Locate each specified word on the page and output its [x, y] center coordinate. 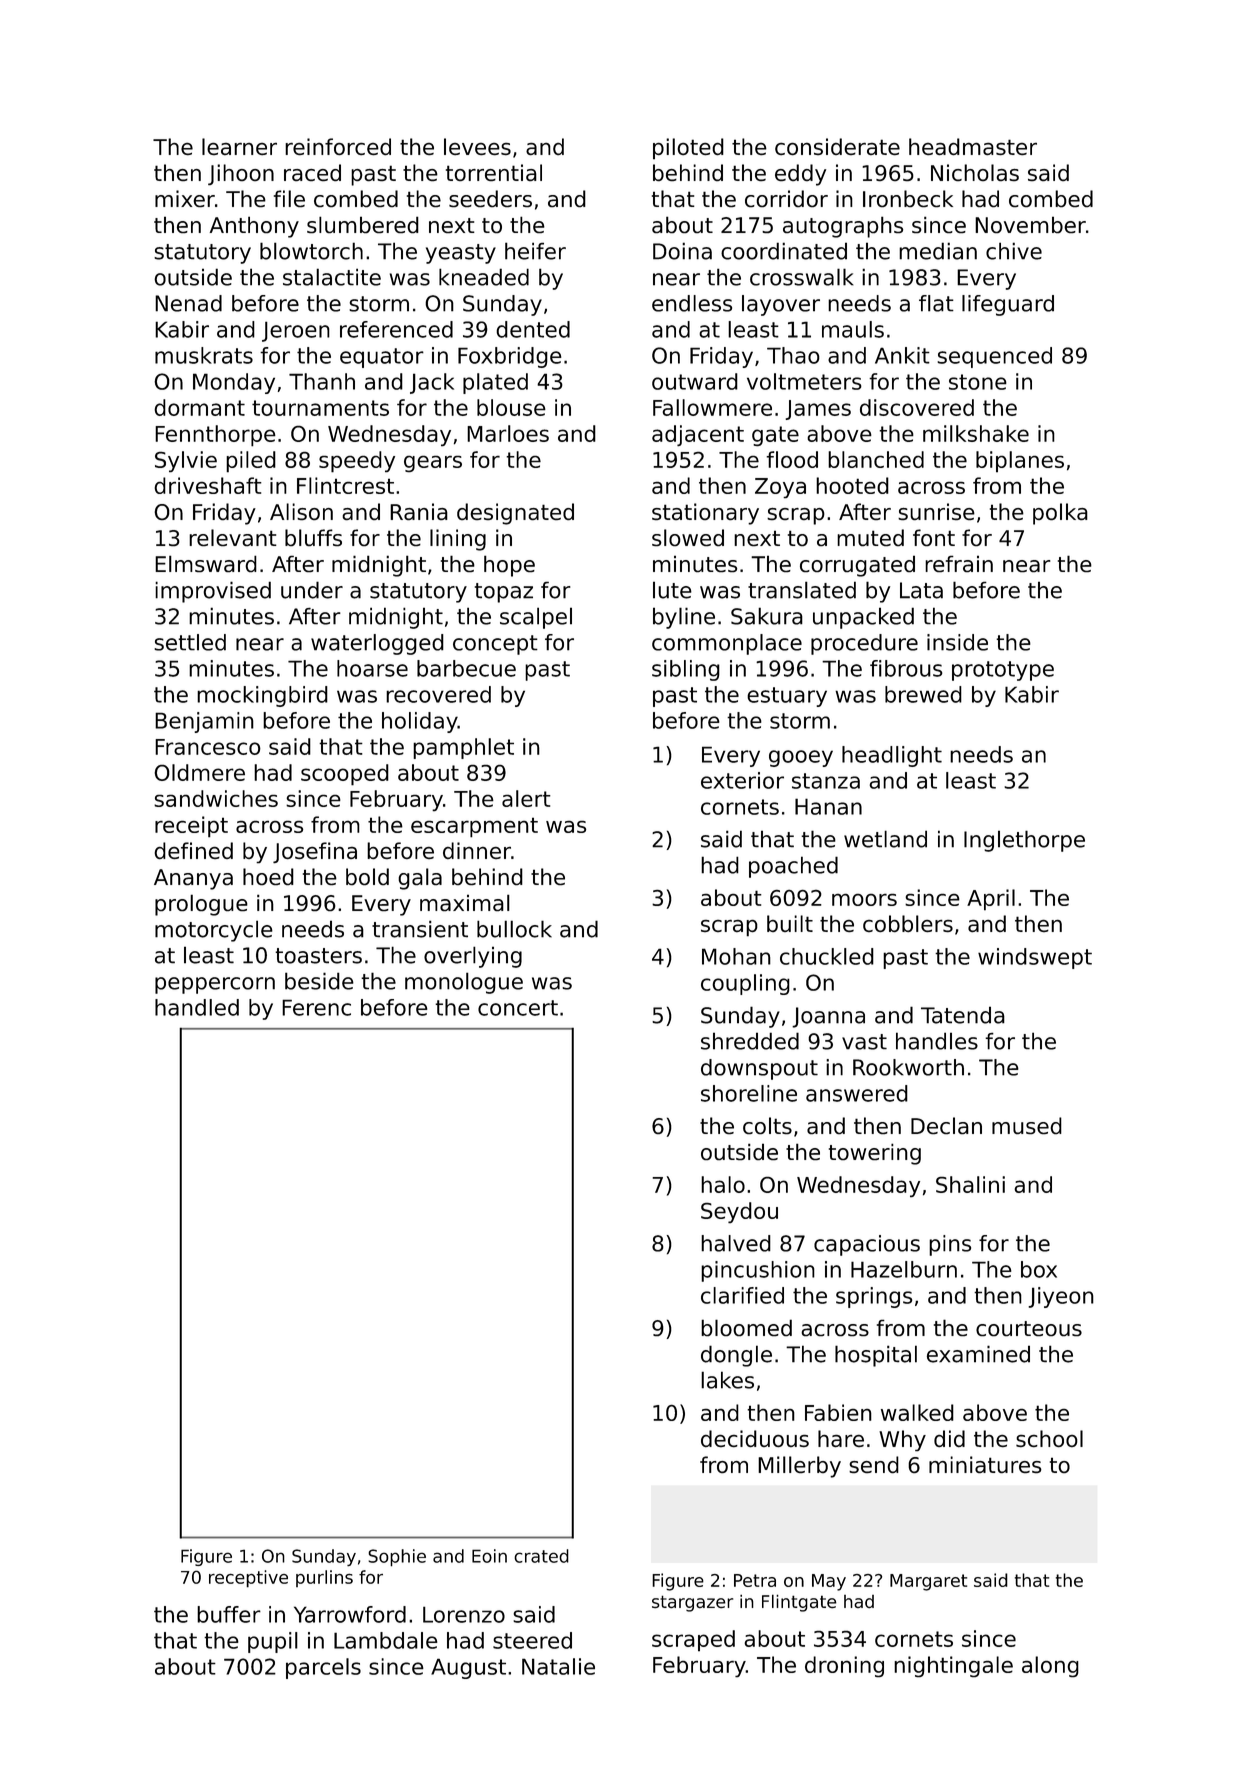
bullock [514, 929]
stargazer [692, 1603]
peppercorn [215, 985]
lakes [727, 1380]
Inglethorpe [1024, 841]
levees [477, 146]
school [1049, 1438]
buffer [229, 1614]
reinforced [338, 146]
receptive [248, 1579]
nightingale [953, 1666]
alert [526, 798]
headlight [892, 756]
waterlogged [377, 644]
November [1030, 225]
